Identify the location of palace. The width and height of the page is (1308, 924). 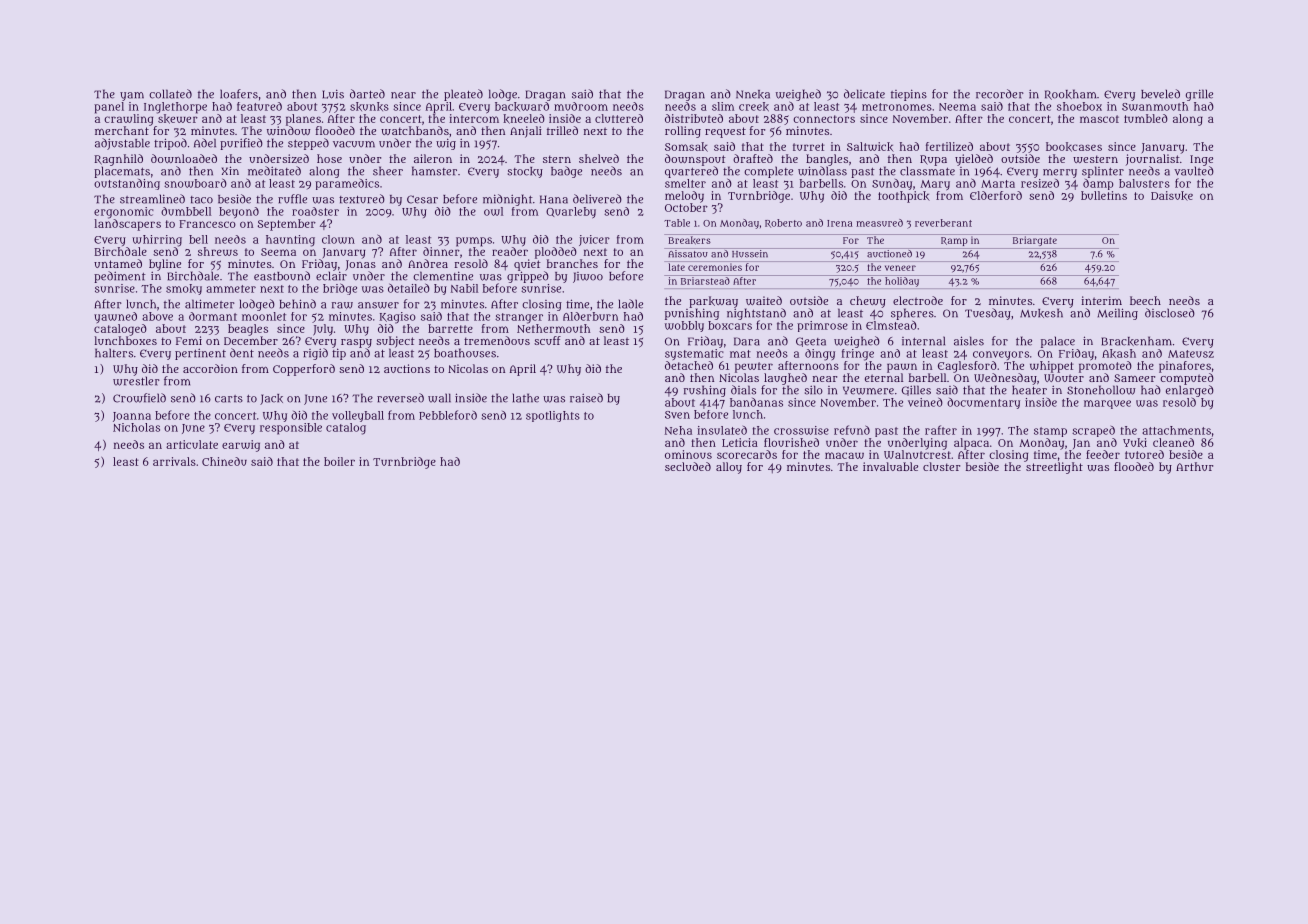
(1058, 342).
